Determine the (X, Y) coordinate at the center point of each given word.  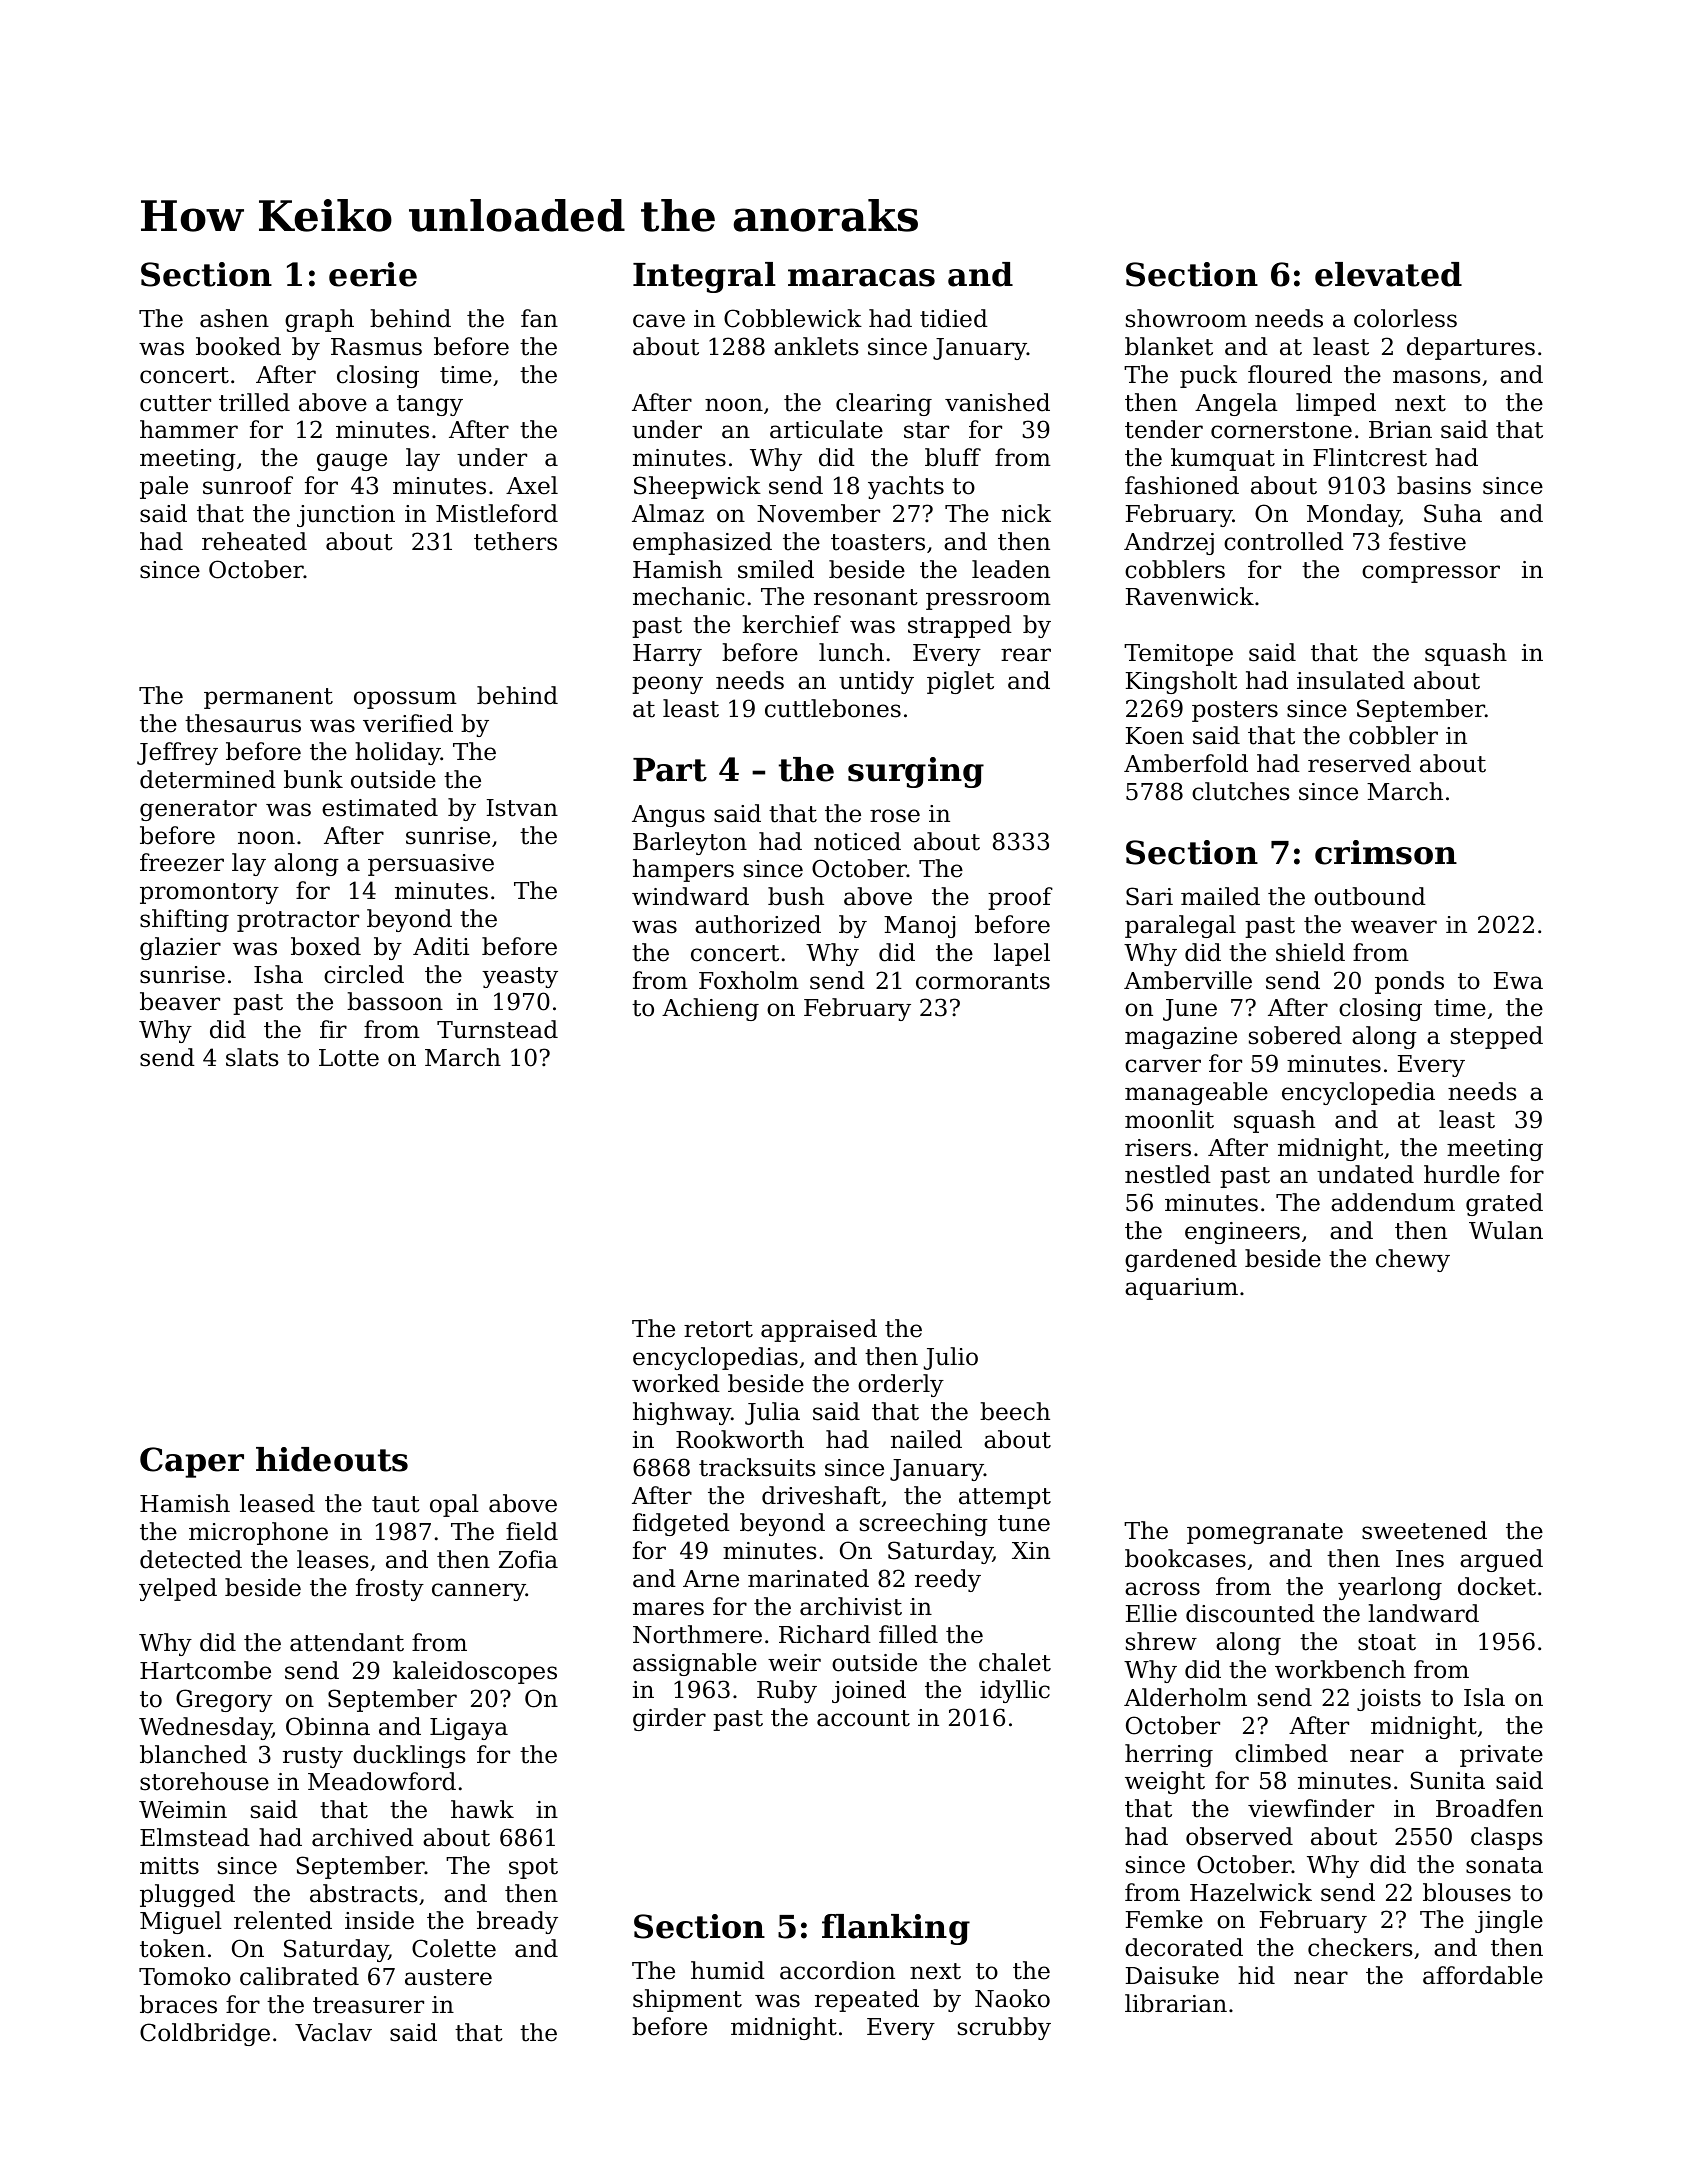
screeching (924, 1524)
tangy (430, 405)
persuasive (431, 865)
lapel (1022, 954)
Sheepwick (697, 487)
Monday (1353, 515)
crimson (1386, 852)
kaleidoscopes (475, 1672)
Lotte (349, 1058)
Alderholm (1185, 1697)
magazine (1181, 1038)
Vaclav (333, 2032)
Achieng (710, 1009)
